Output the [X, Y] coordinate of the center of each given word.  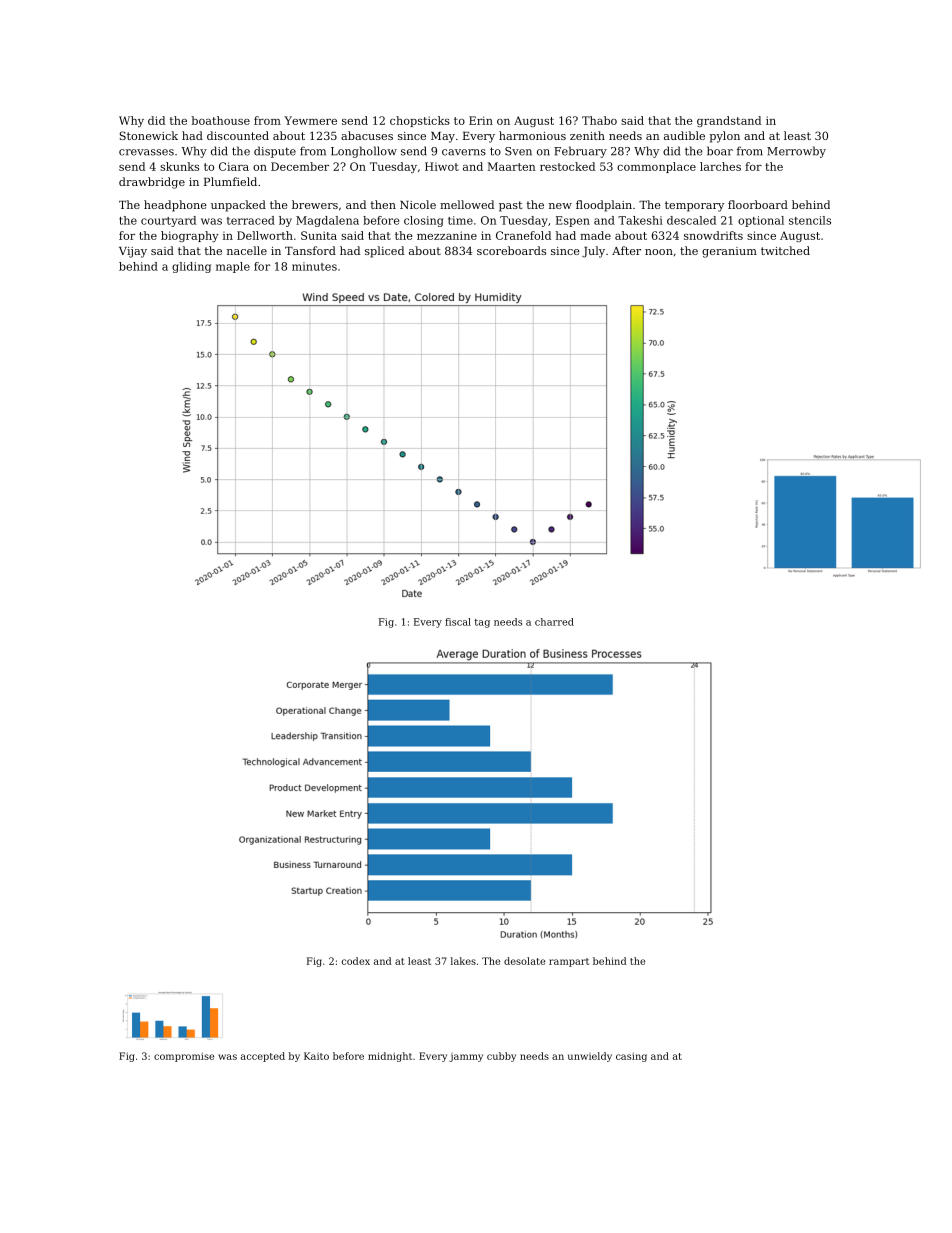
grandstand [729, 121]
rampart [569, 962]
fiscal [458, 622]
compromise [184, 1057]
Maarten [512, 166]
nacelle [247, 250]
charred [554, 622]
